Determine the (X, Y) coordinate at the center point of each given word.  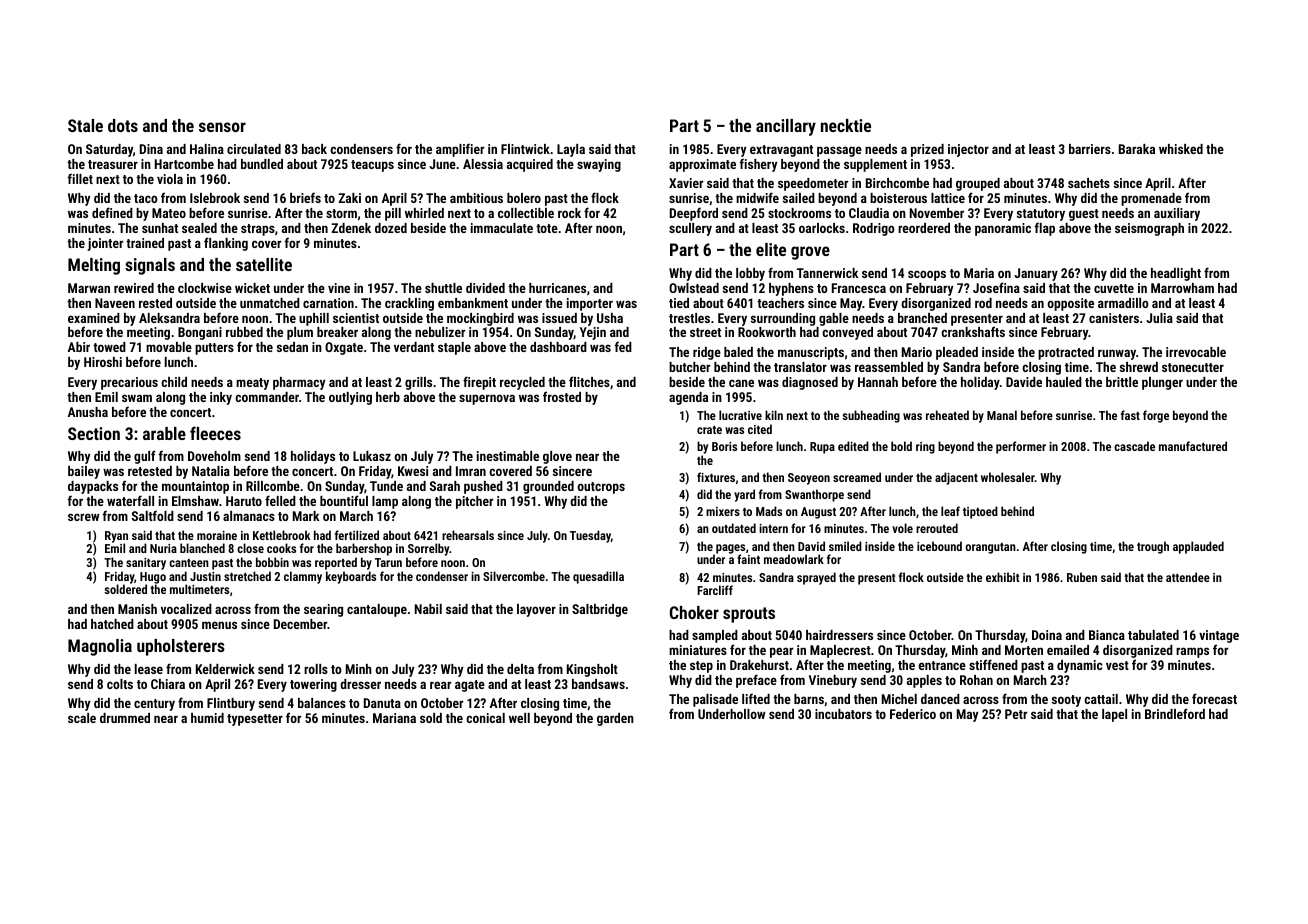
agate (470, 686)
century (154, 705)
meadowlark (794, 559)
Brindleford (1175, 714)
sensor (222, 127)
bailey (84, 472)
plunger (1162, 383)
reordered (924, 228)
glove (557, 457)
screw (83, 517)
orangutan (990, 548)
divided (485, 288)
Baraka (1137, 149)
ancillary (786, 127)
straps (258, 230)
